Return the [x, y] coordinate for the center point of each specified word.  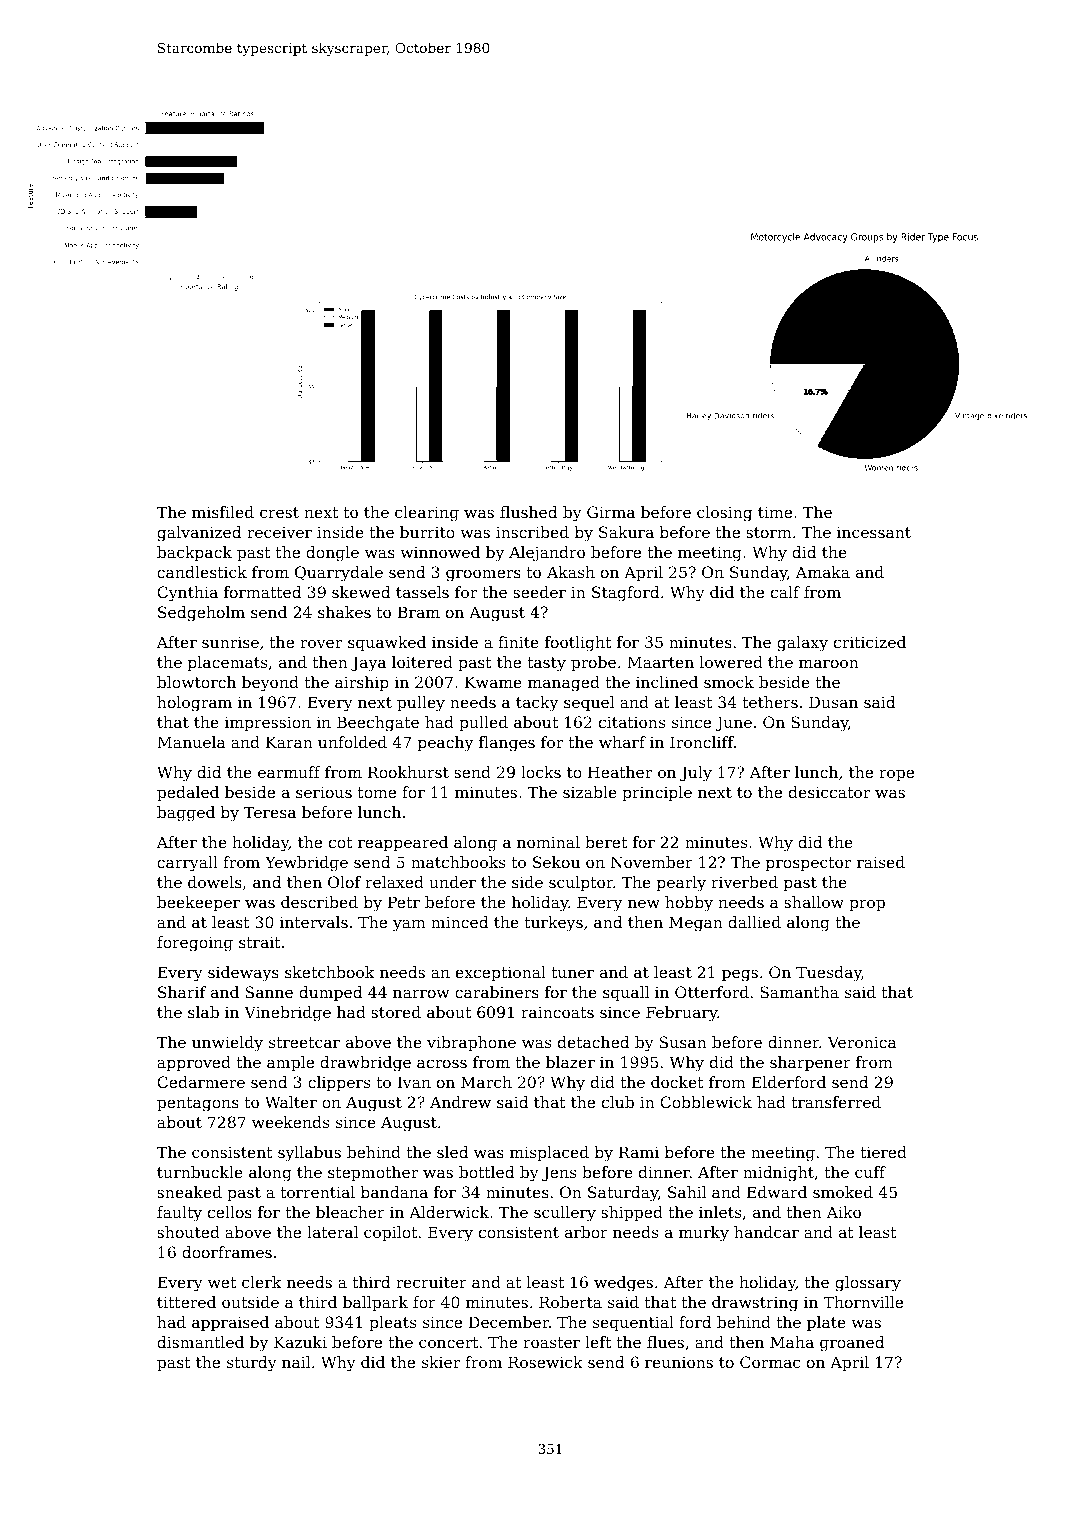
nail [296, 1362]
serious [324, 792]
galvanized [199, 534]
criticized [870, 642]
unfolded [352, 742]
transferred [836, 1102]
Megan [696, 924]
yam [409, 925]
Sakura [626, 532]
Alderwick [449, 1212]
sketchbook [330, 972]
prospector [808, 864]
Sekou [556, 862]
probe [593, 664]
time [775, 512]
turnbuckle [200, 1172]
